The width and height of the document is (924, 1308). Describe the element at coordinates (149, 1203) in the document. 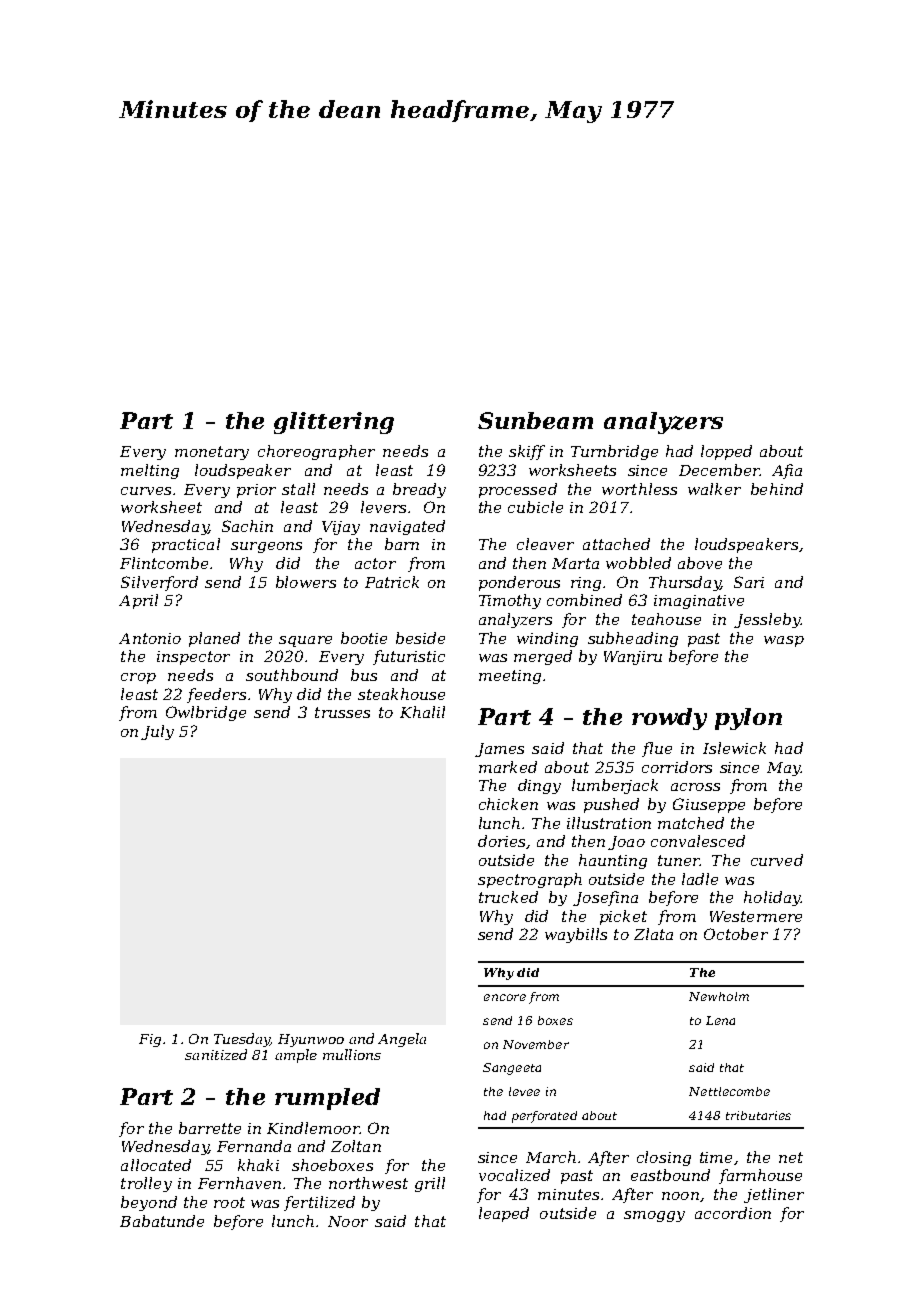

I see `beyond` at that location.
